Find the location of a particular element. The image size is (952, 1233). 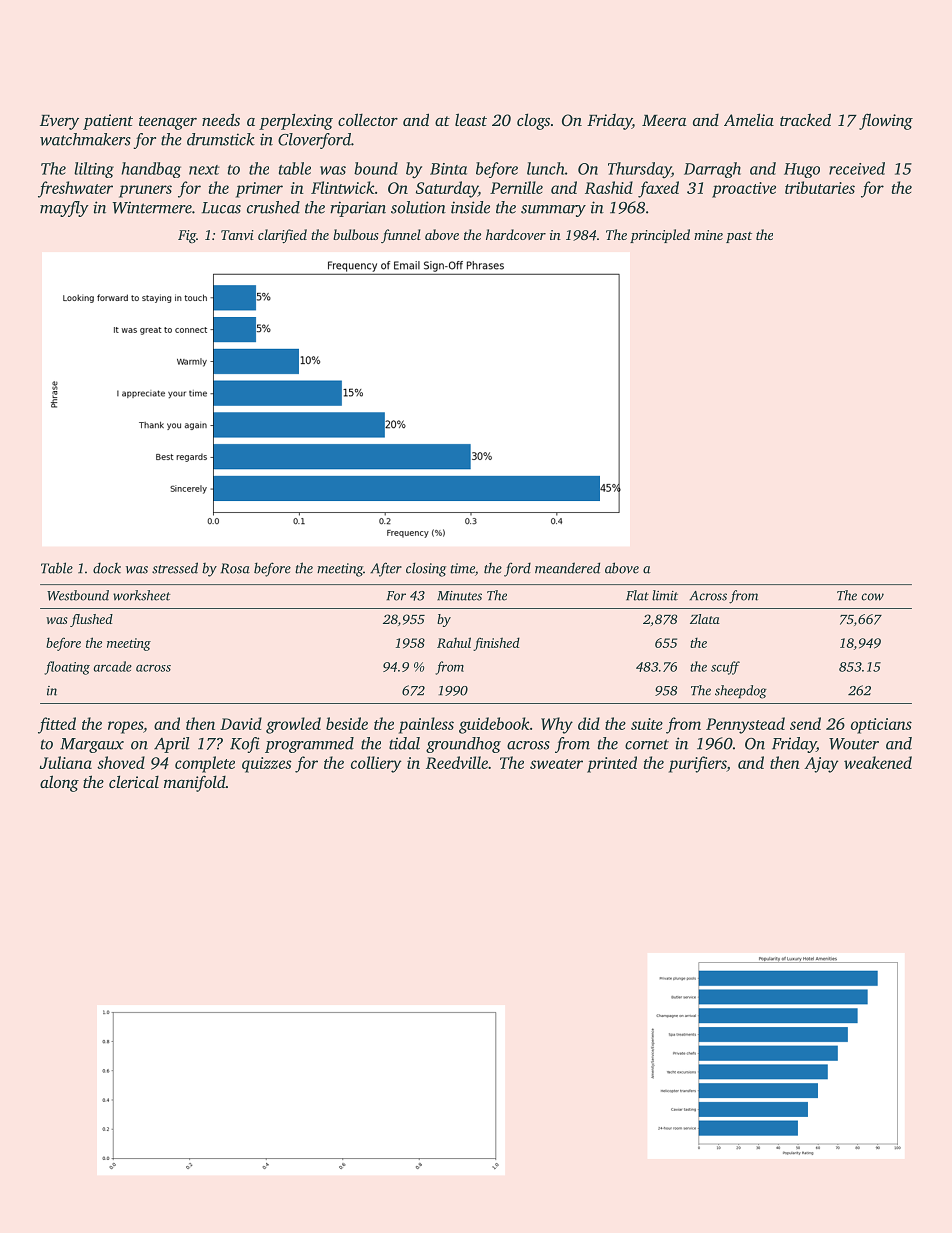

limit is located at coordinates (665, 595).
